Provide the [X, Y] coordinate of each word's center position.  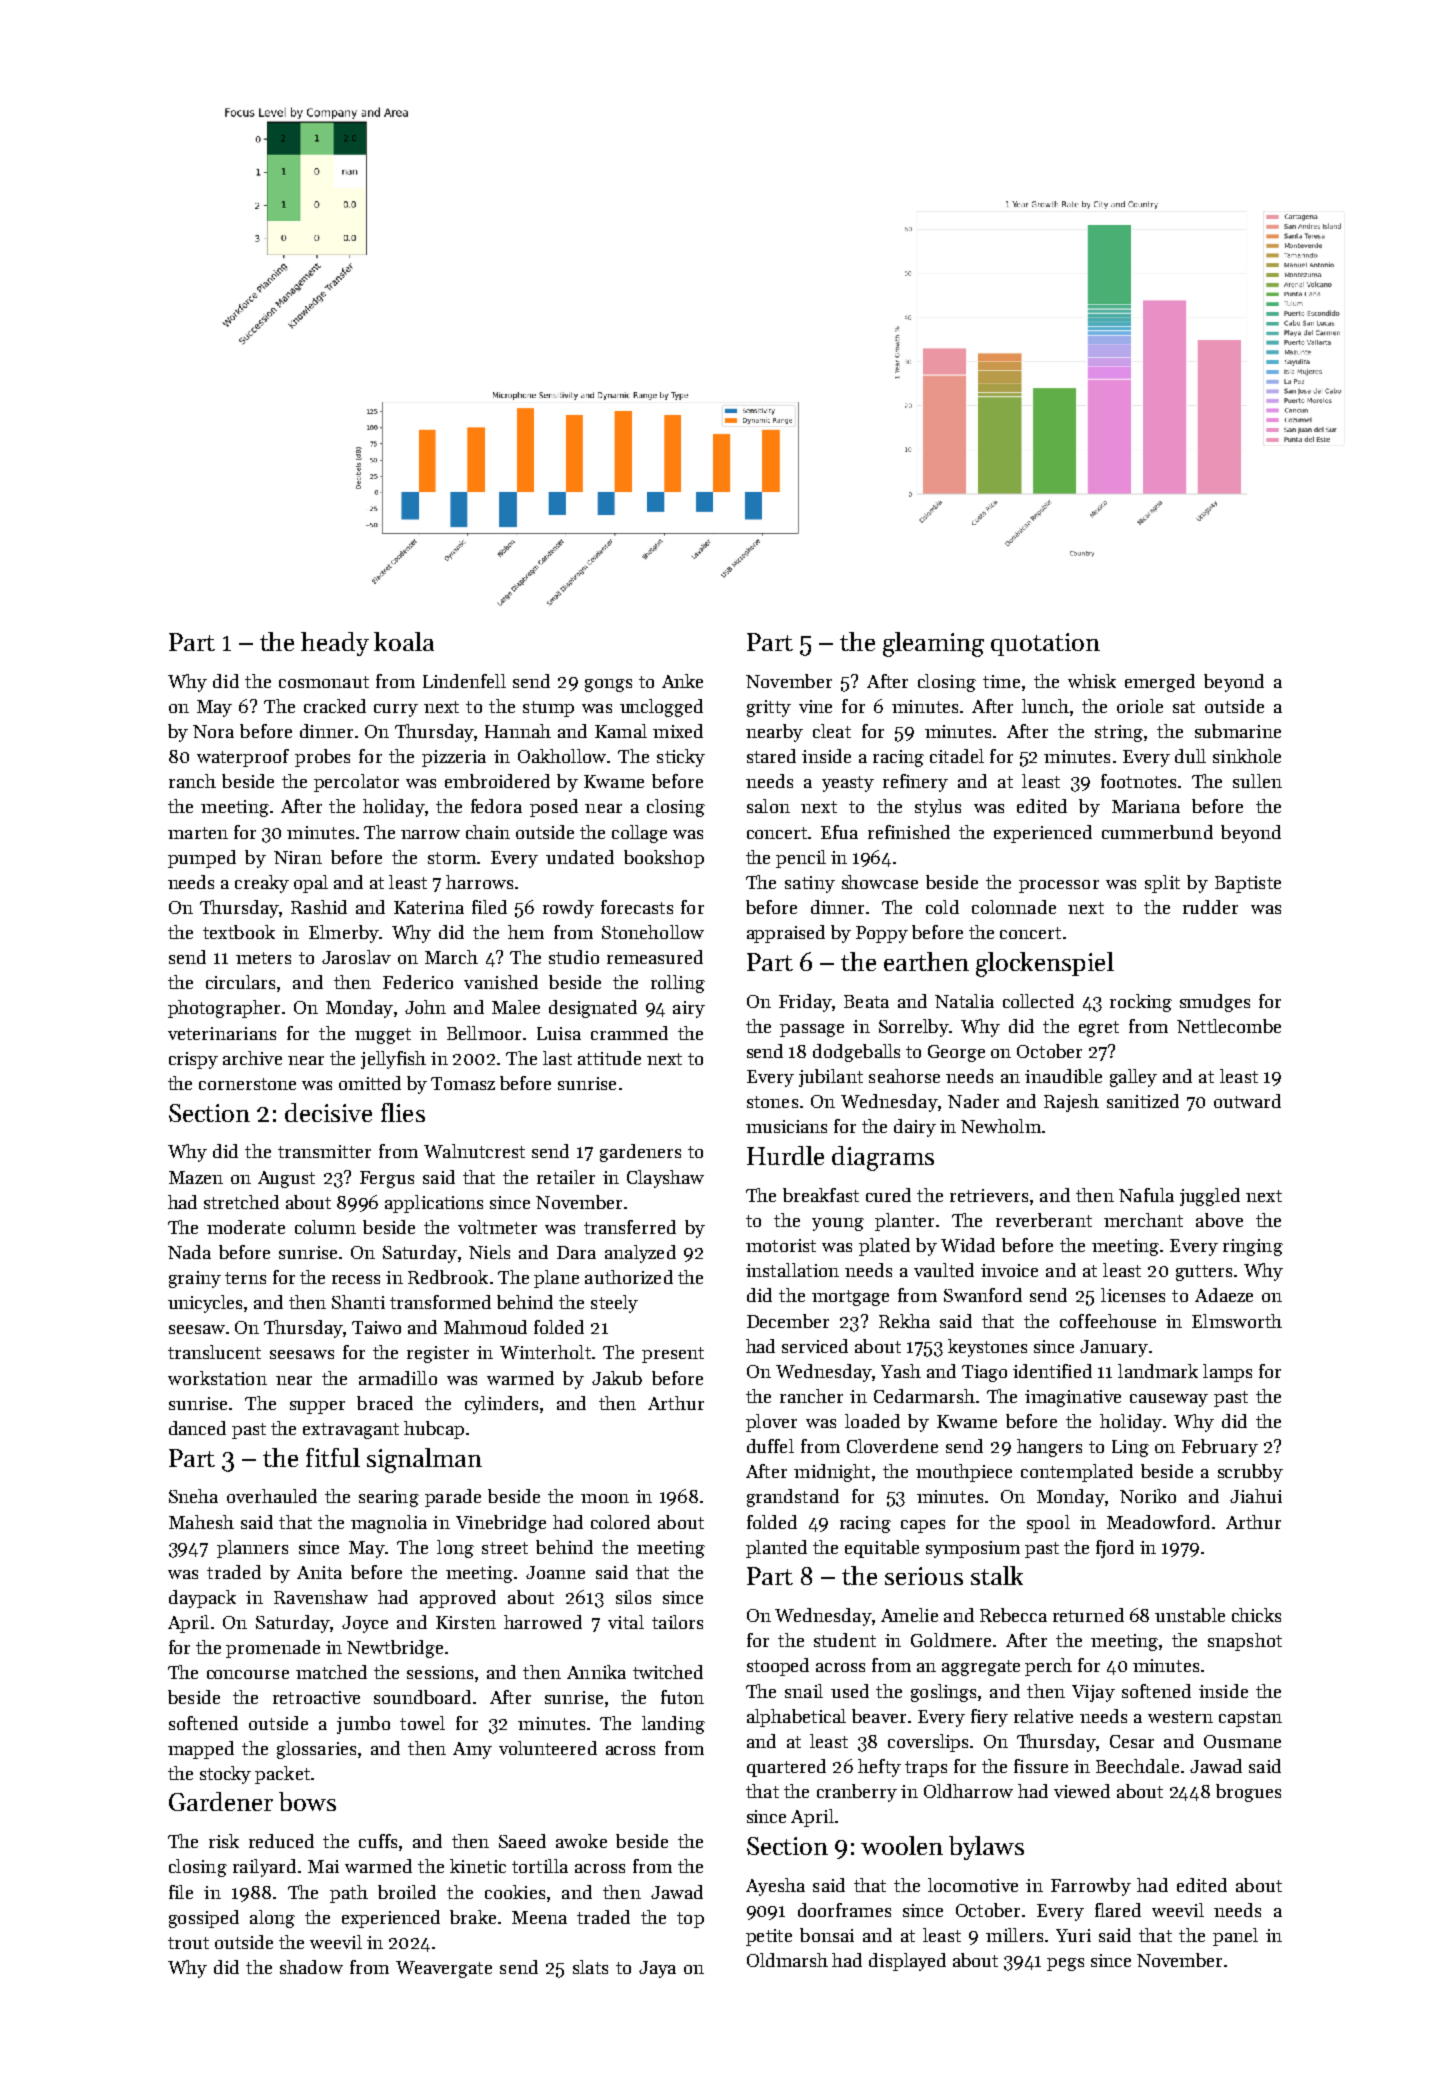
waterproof [243, 758]
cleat [832, 731]
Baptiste [1248, 884]
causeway [1169, 1400]
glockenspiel [1045, 964]
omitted [370, 1083]
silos [633, 1597]
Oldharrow [968, 1791]
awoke [581, 1841]
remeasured [655, 957]
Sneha [193, 1496]
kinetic [478, 1866]
